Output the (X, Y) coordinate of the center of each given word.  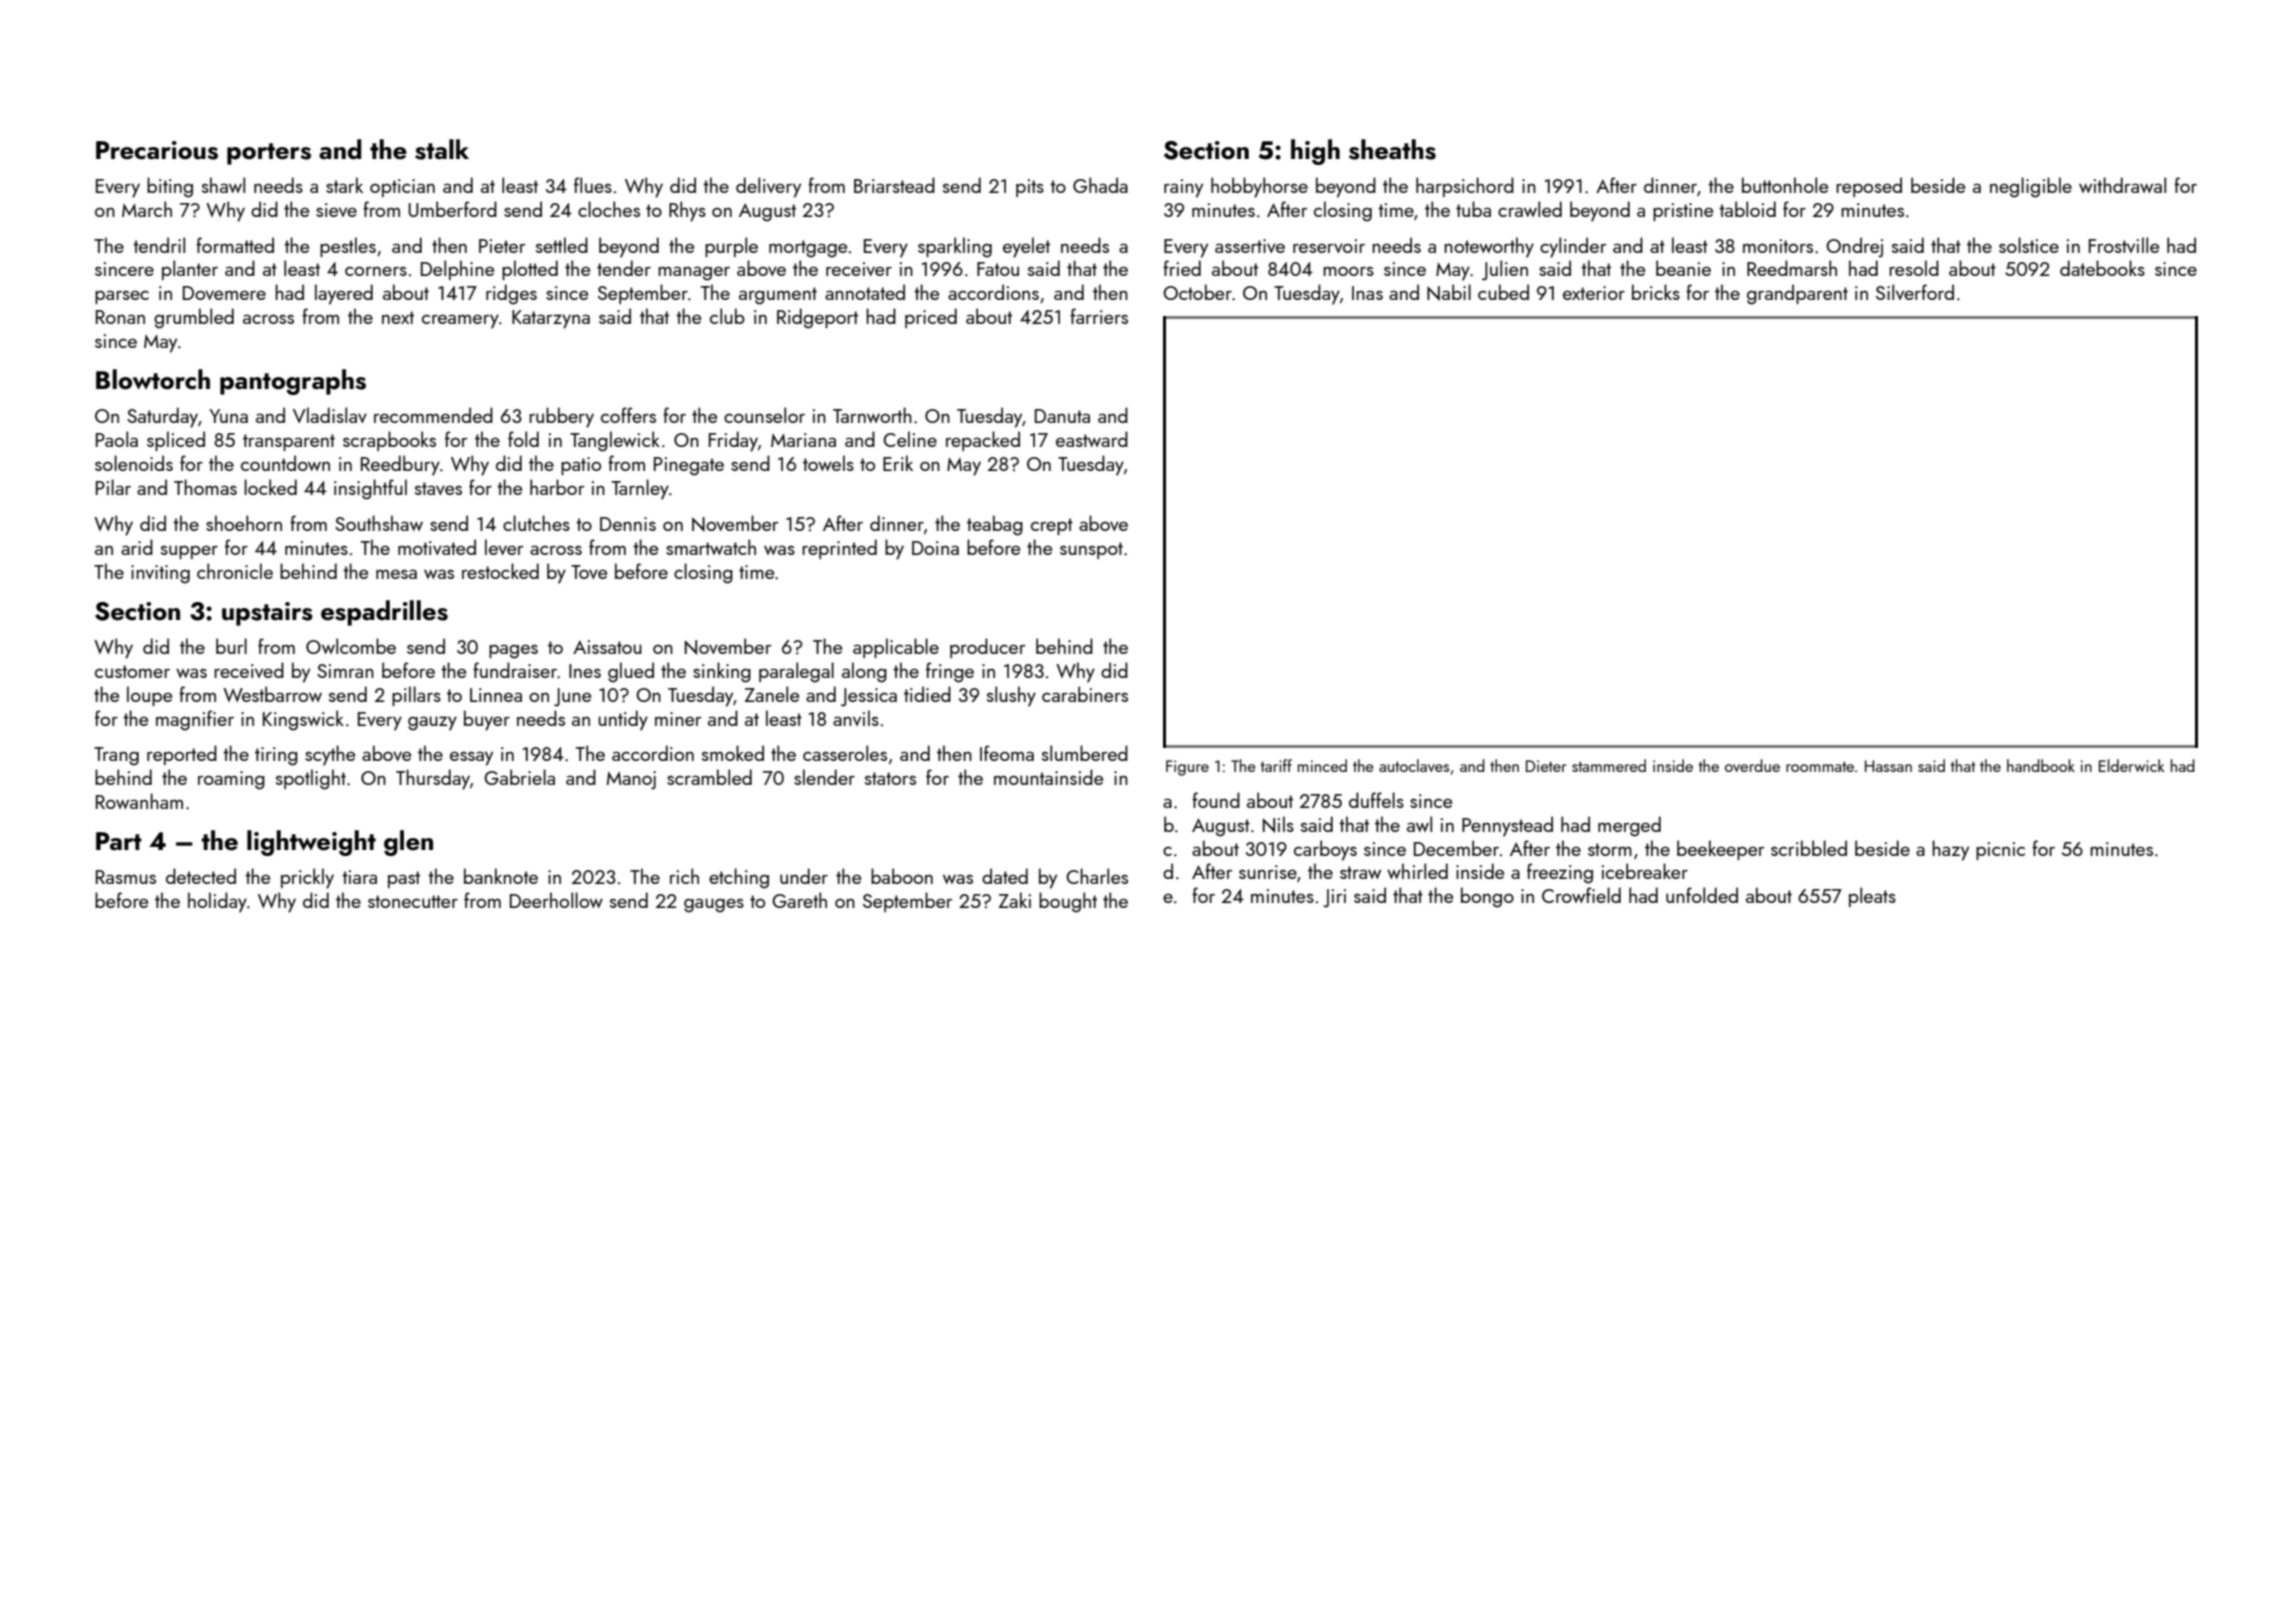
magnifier (195, 720)
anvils (856, 718)
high (1315, 152)
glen (408, 843)
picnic (2000, 851)
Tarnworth (872, 415)
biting (170, 187)
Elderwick (2132, 765)
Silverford (1915, 292)
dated (1005, 876)
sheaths (1392, 149)
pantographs (293, 382)
